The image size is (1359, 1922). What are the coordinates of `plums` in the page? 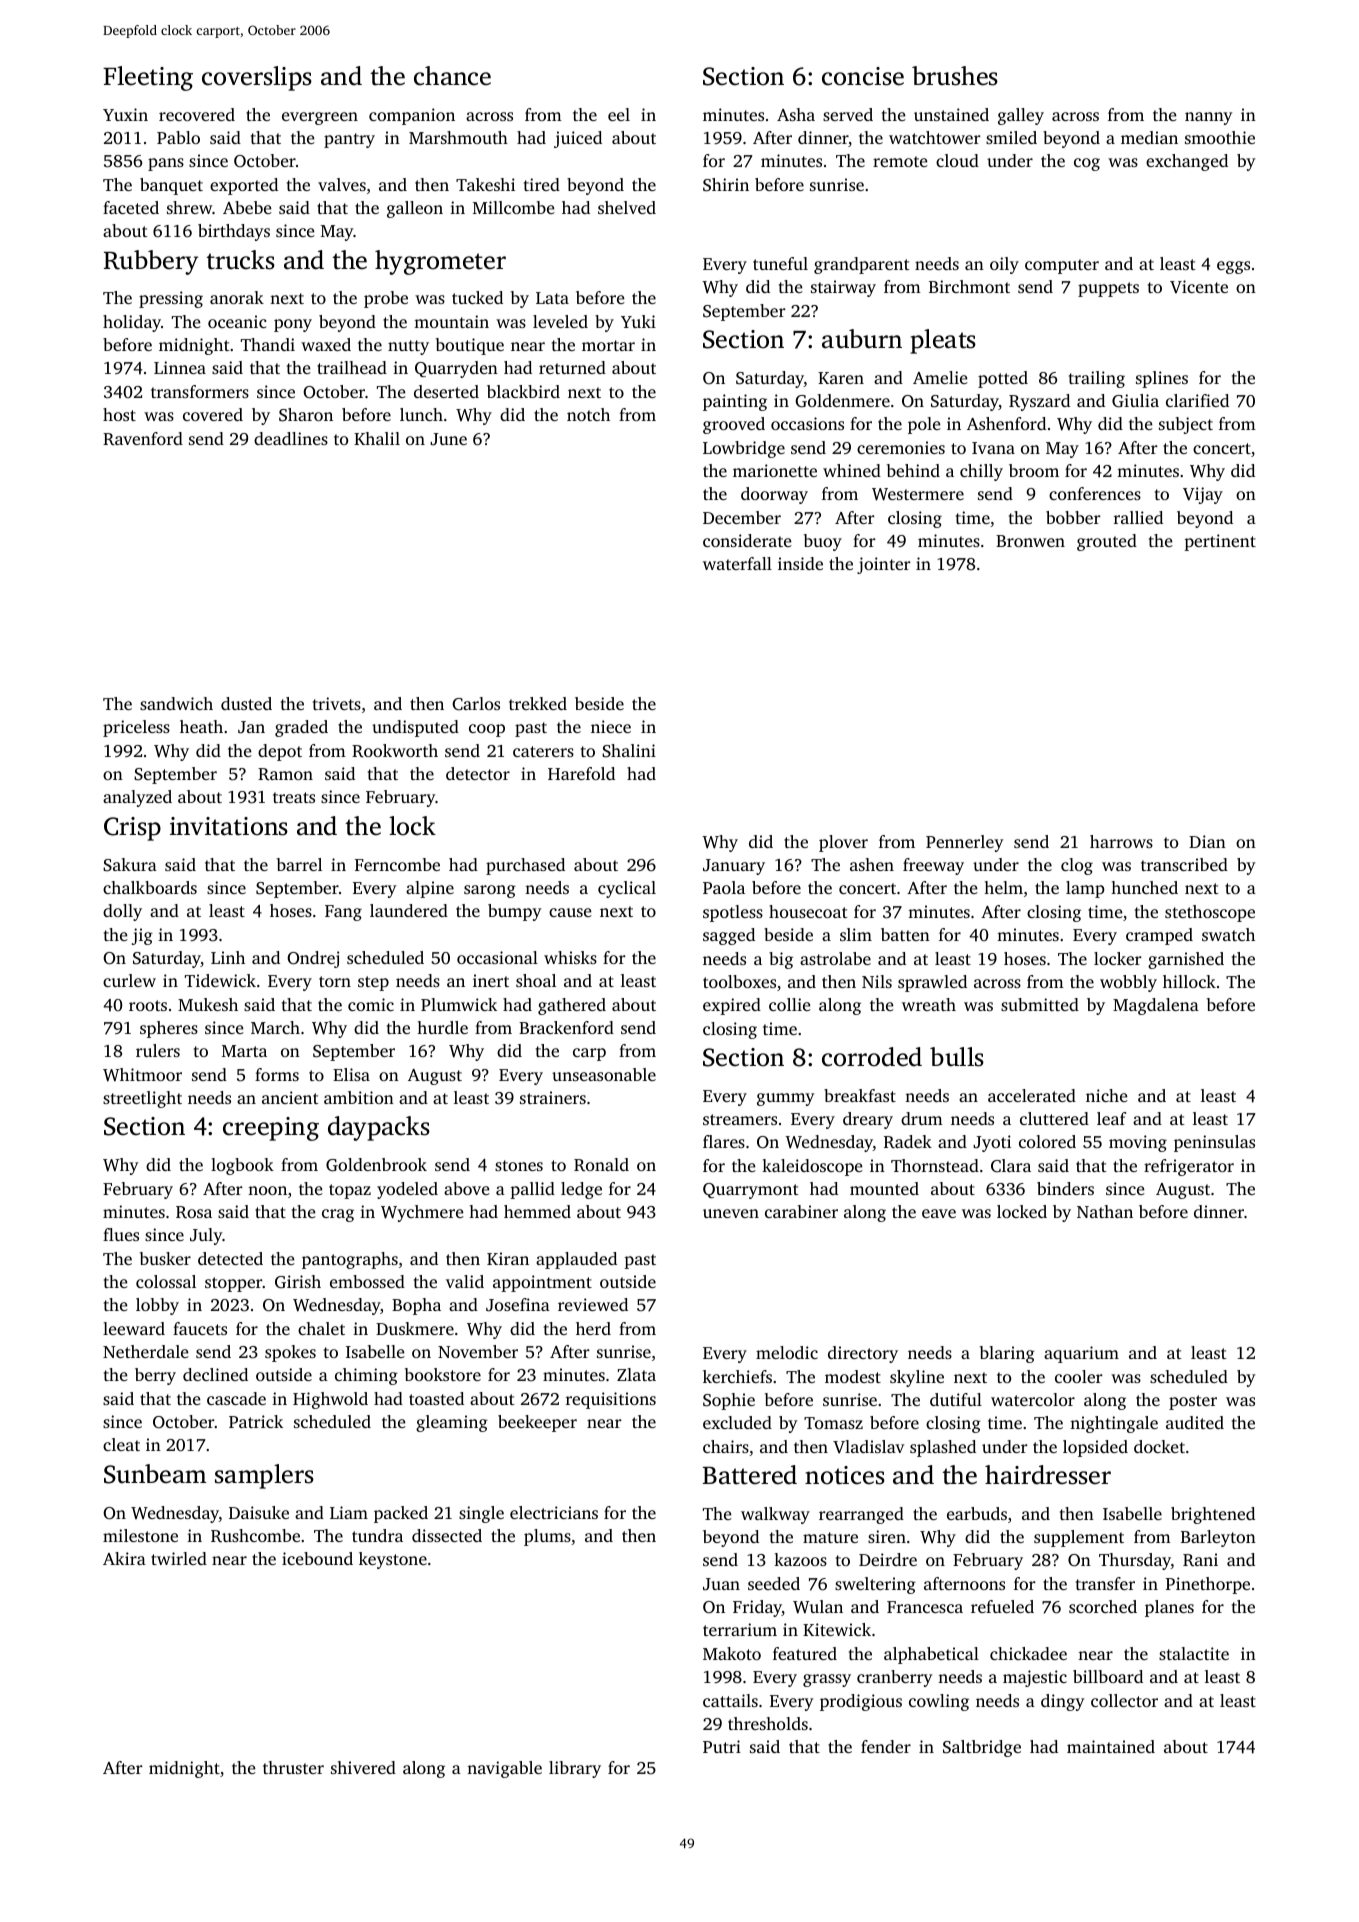 It's located at (547, 1537).
